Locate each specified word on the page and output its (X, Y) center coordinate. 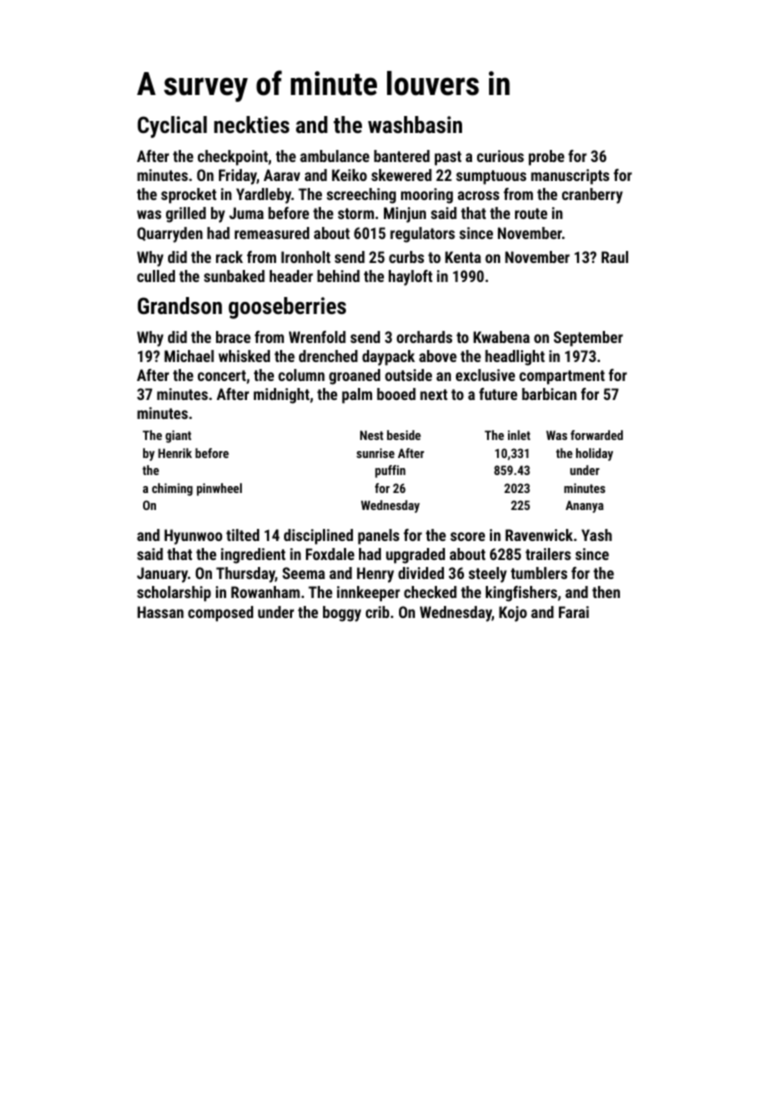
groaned (354, 377)
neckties (251, 124)
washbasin (415, 124)
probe (546, 158)
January (162, 575)
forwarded (597, 435)
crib (377, 612)
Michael (189, 356)
